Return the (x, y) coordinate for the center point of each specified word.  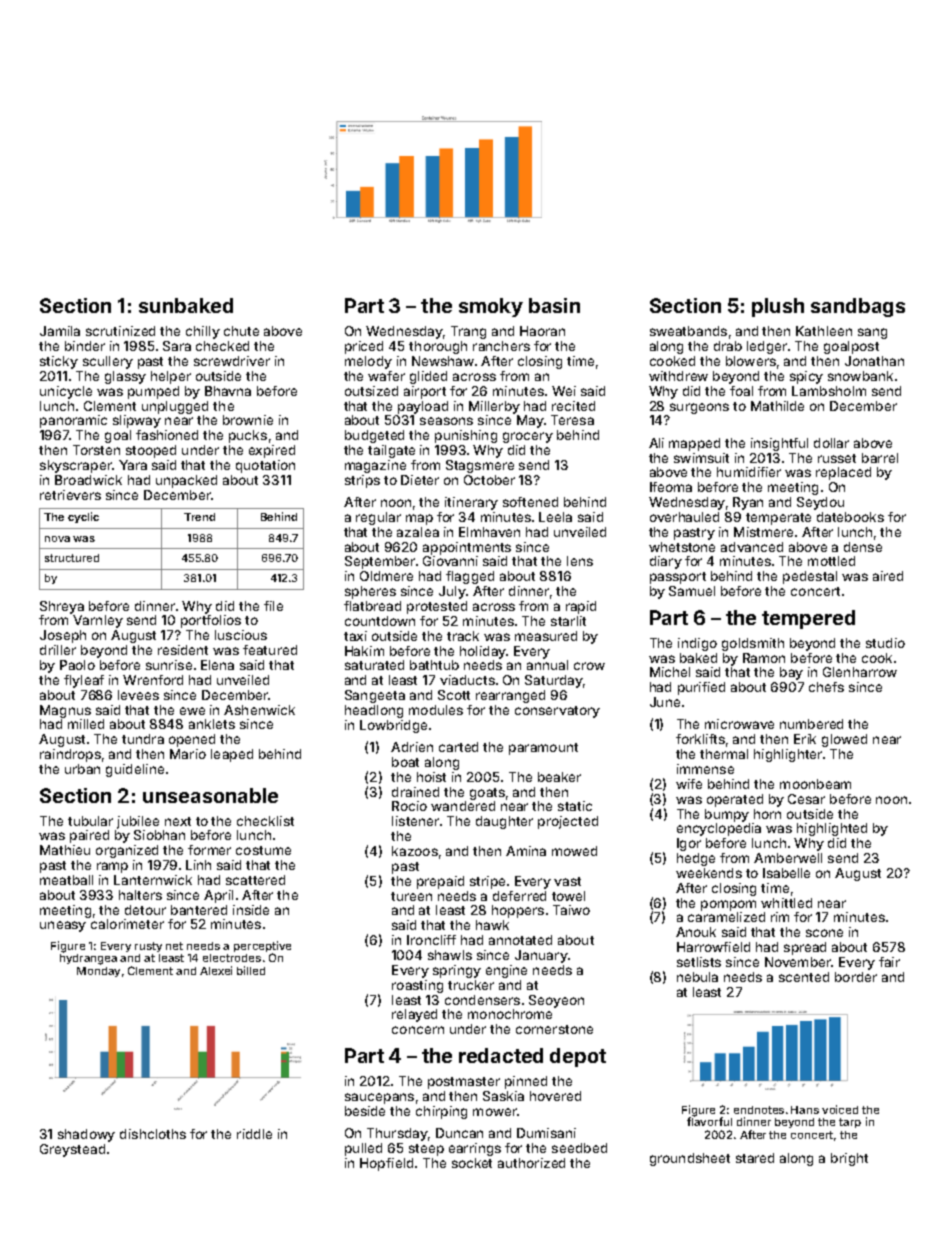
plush (778, 307)
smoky (491, 307)
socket (472, 1163)
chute (241, 331)
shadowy (86, 1135)
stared (755, 1158)
